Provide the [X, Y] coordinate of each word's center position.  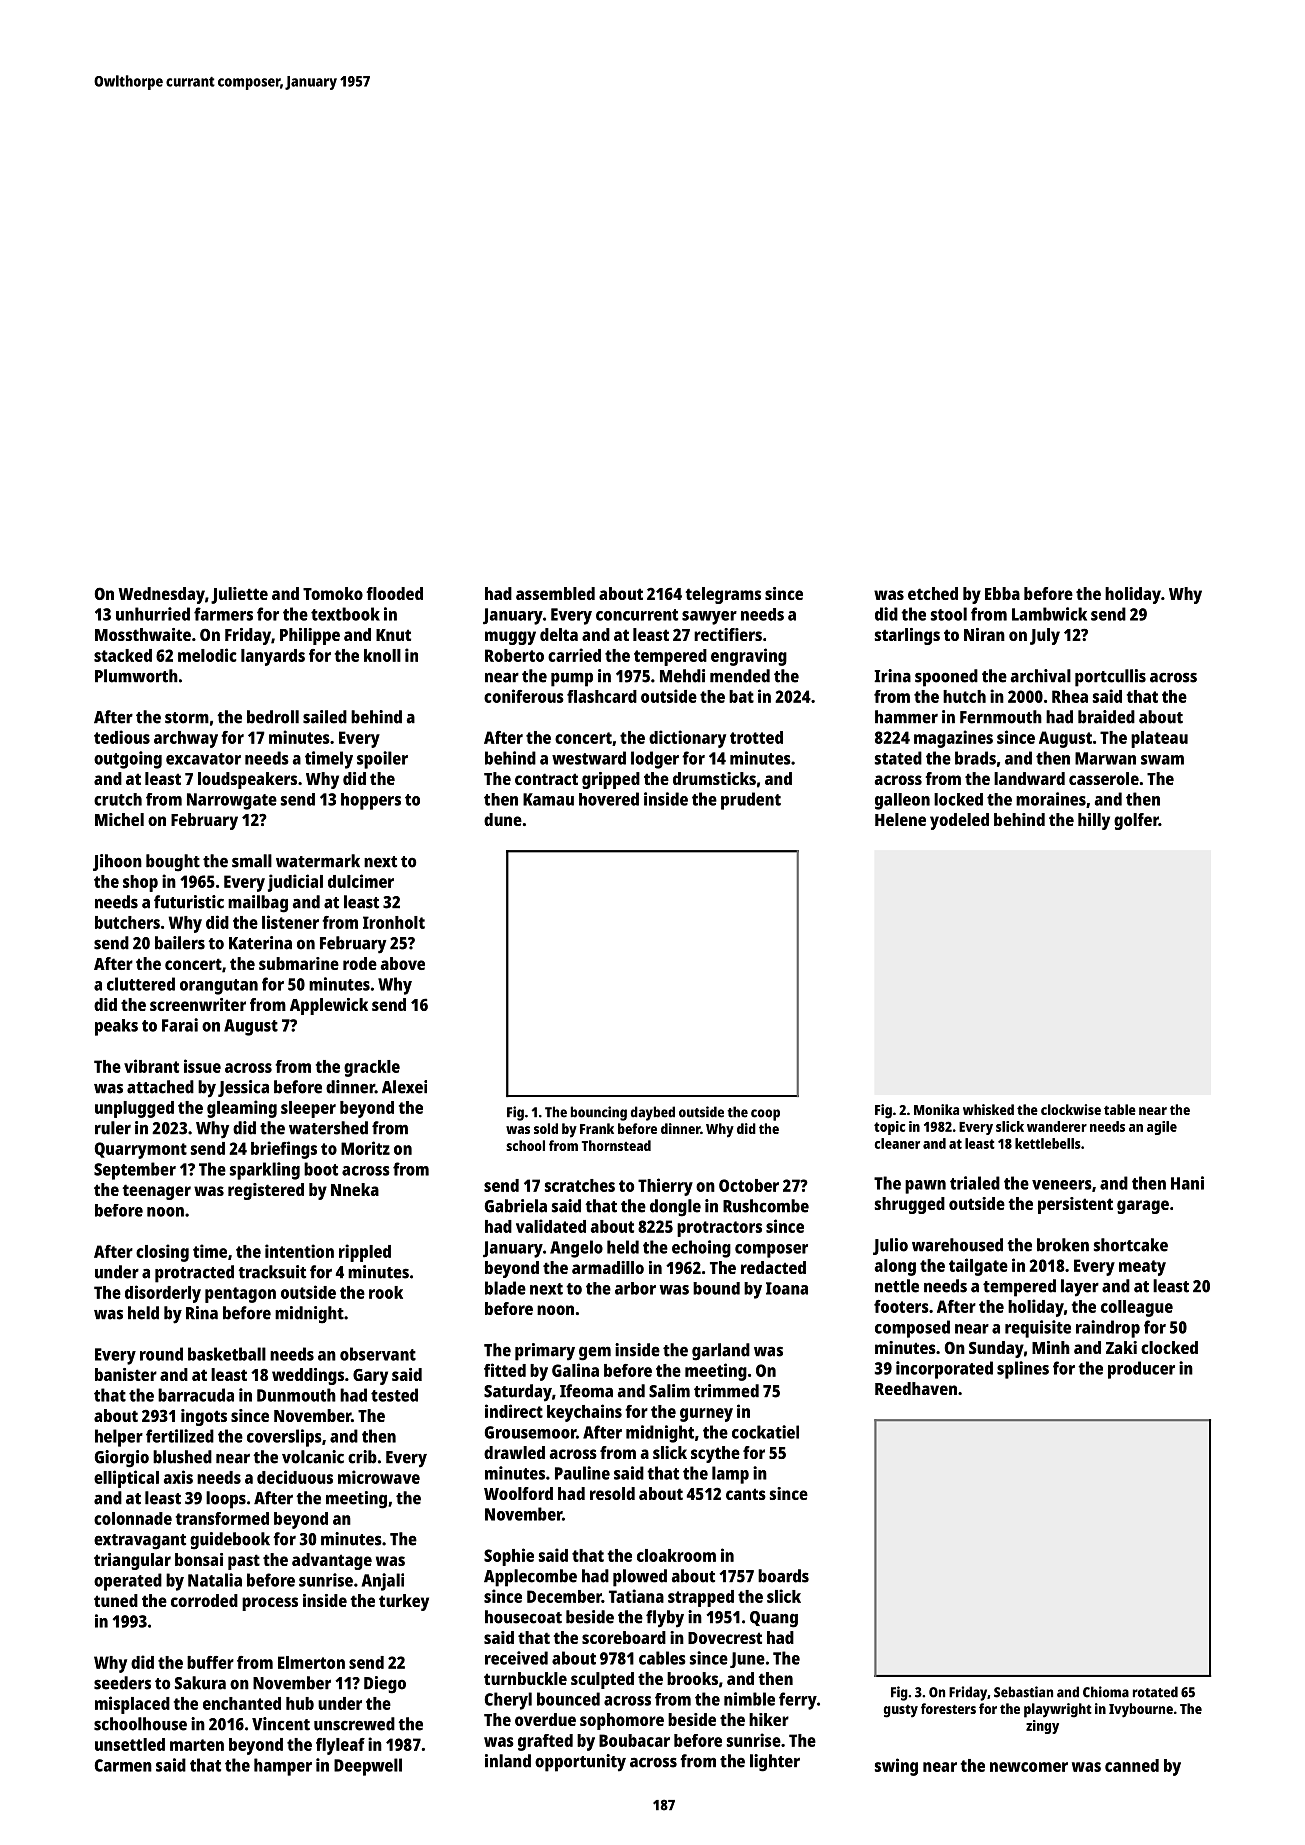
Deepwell [368, 1767]
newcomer [1029, 1767]
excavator [203, 759]
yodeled [959, 821]
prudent [751, 801]
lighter [775, 1763]
